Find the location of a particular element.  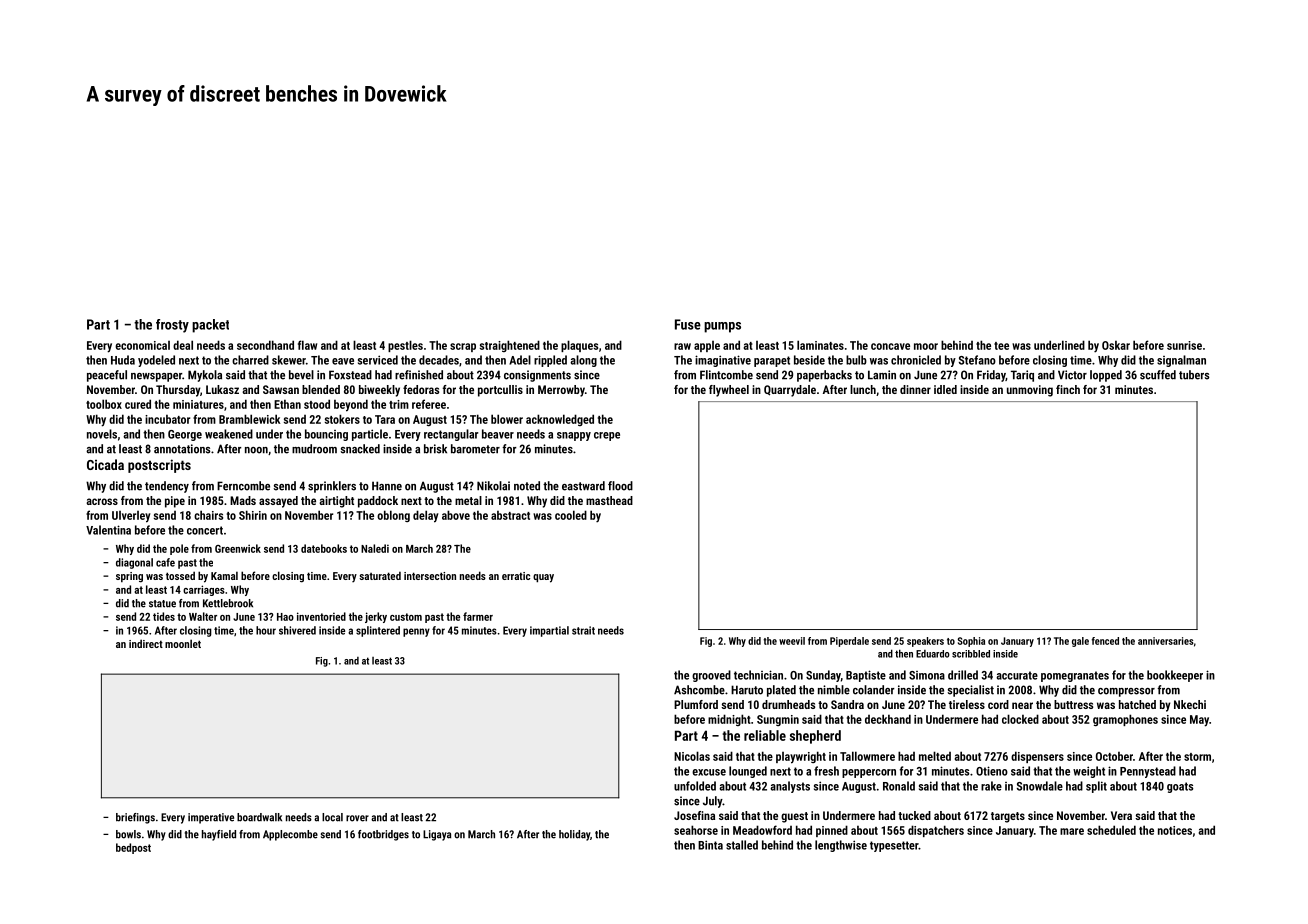

anniversaries is located at coordinates (1165, 641).
